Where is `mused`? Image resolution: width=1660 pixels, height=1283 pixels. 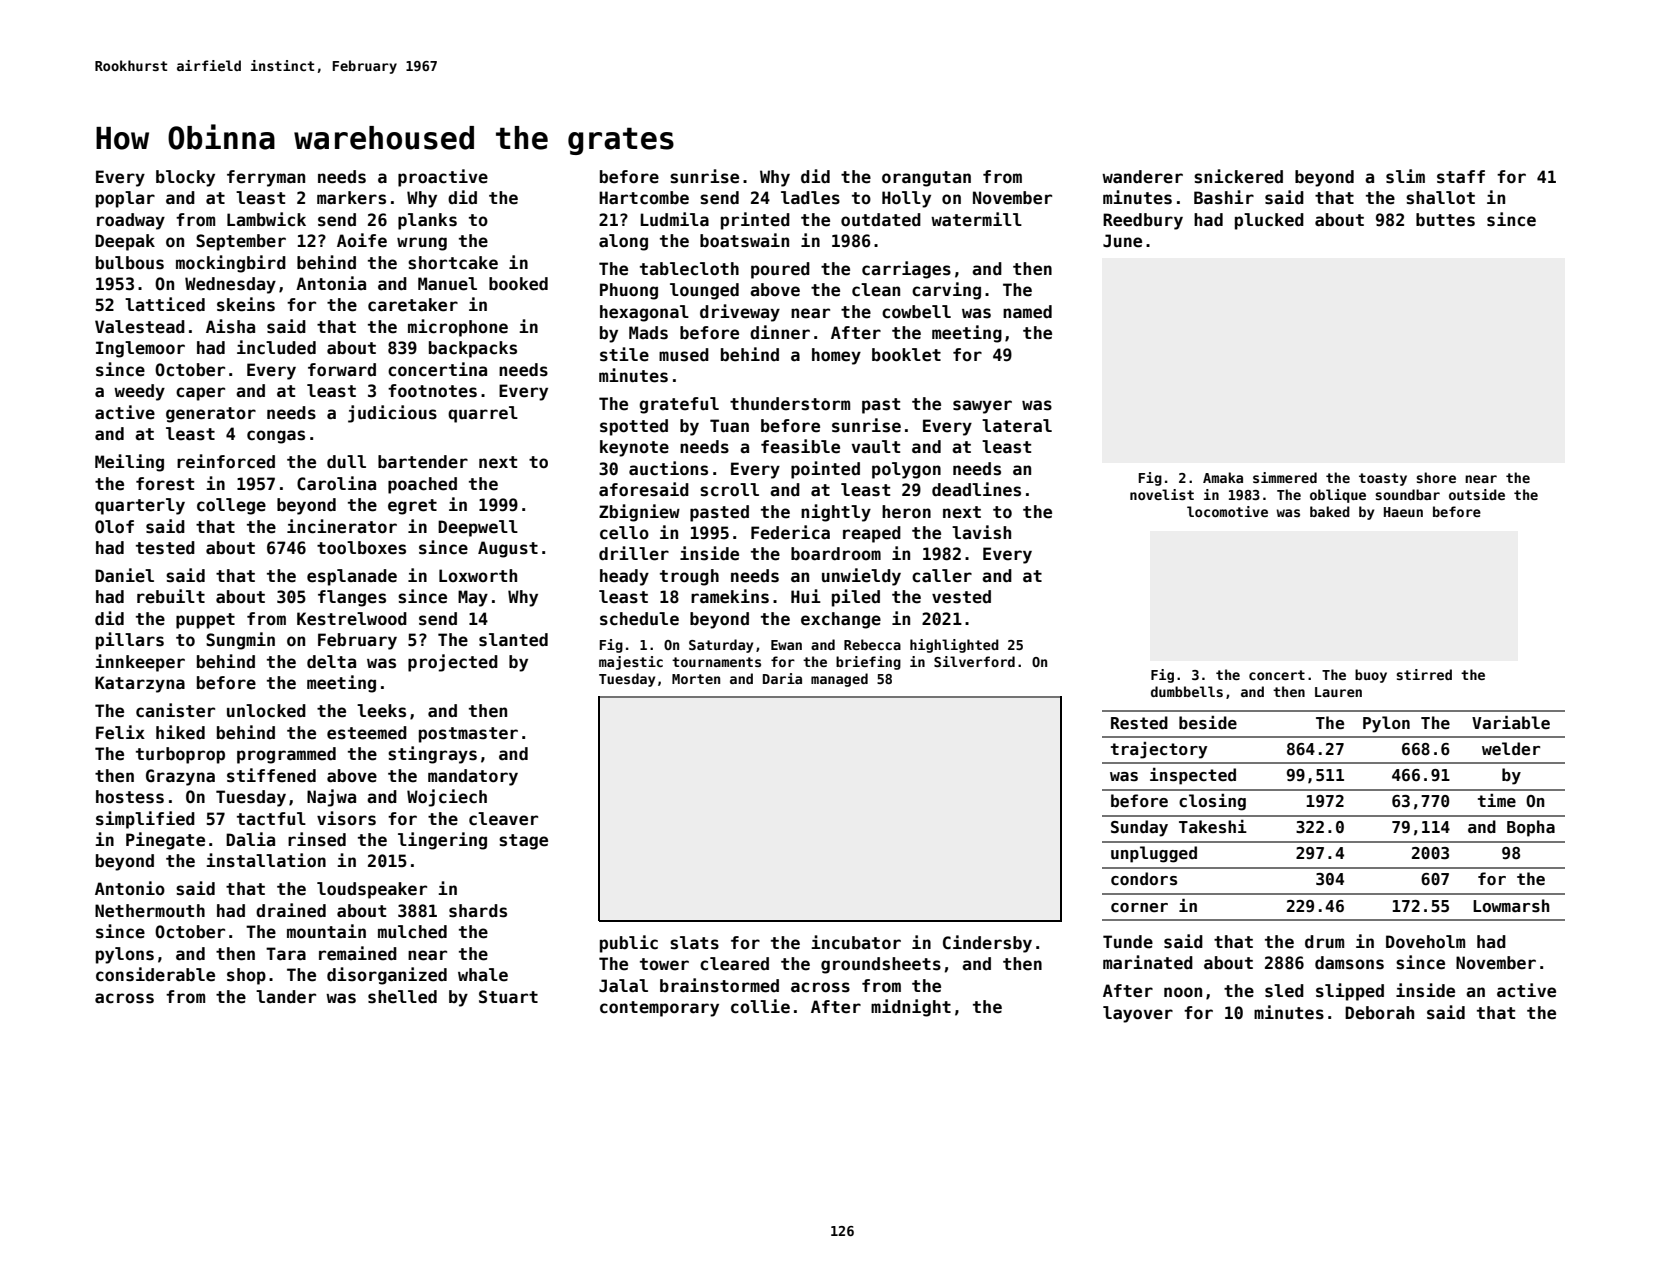 mused is located at coordinates (684, 355).
